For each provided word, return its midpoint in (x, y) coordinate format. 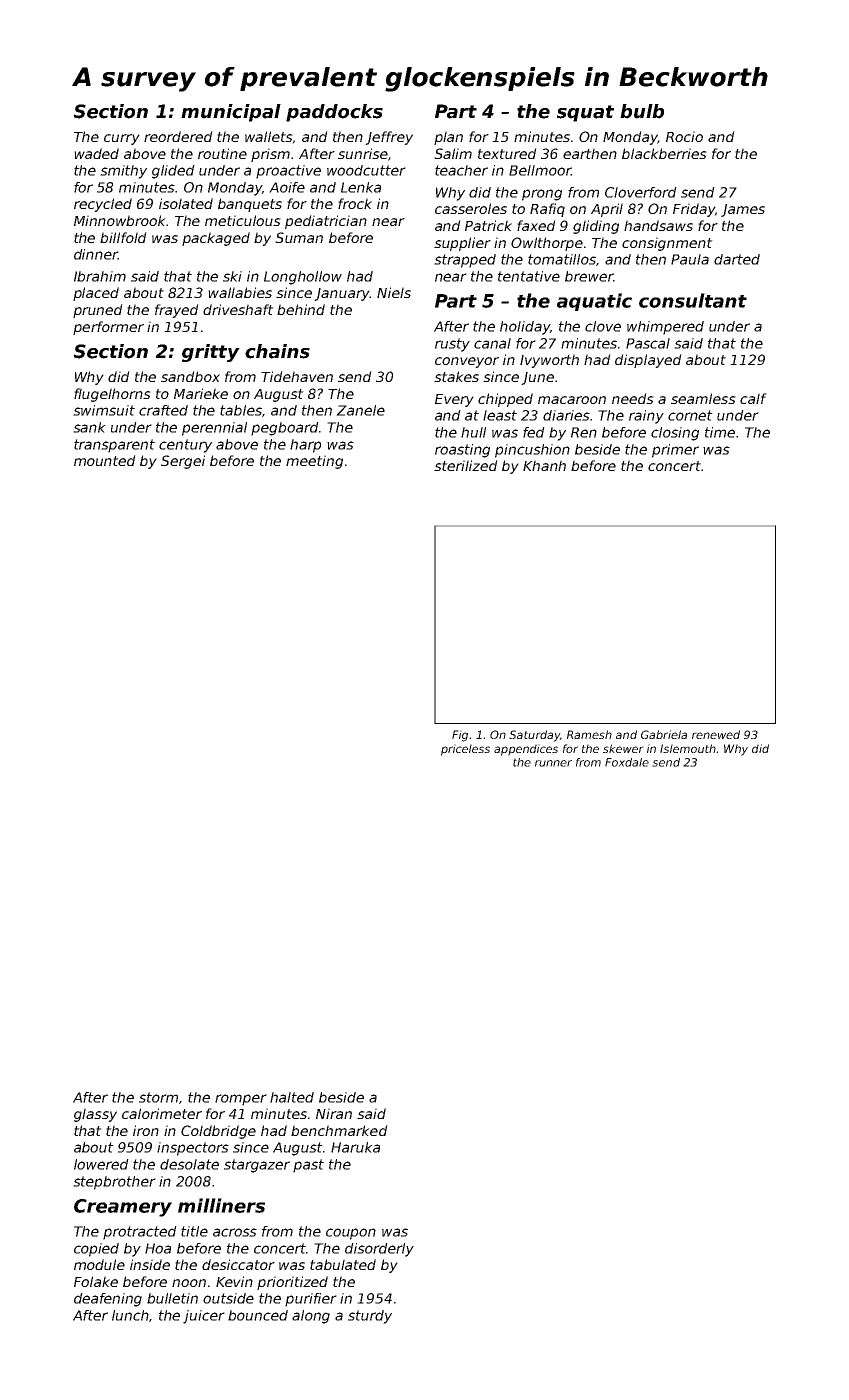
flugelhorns (112, 395)
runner (553, 763)
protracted (140, 1233)
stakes (456, 376)
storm (158, 1097)
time (720, 432)
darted (737, 259)
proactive (288, 172)
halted (292, 1097)
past (308, 1166)
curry (122, 139)
